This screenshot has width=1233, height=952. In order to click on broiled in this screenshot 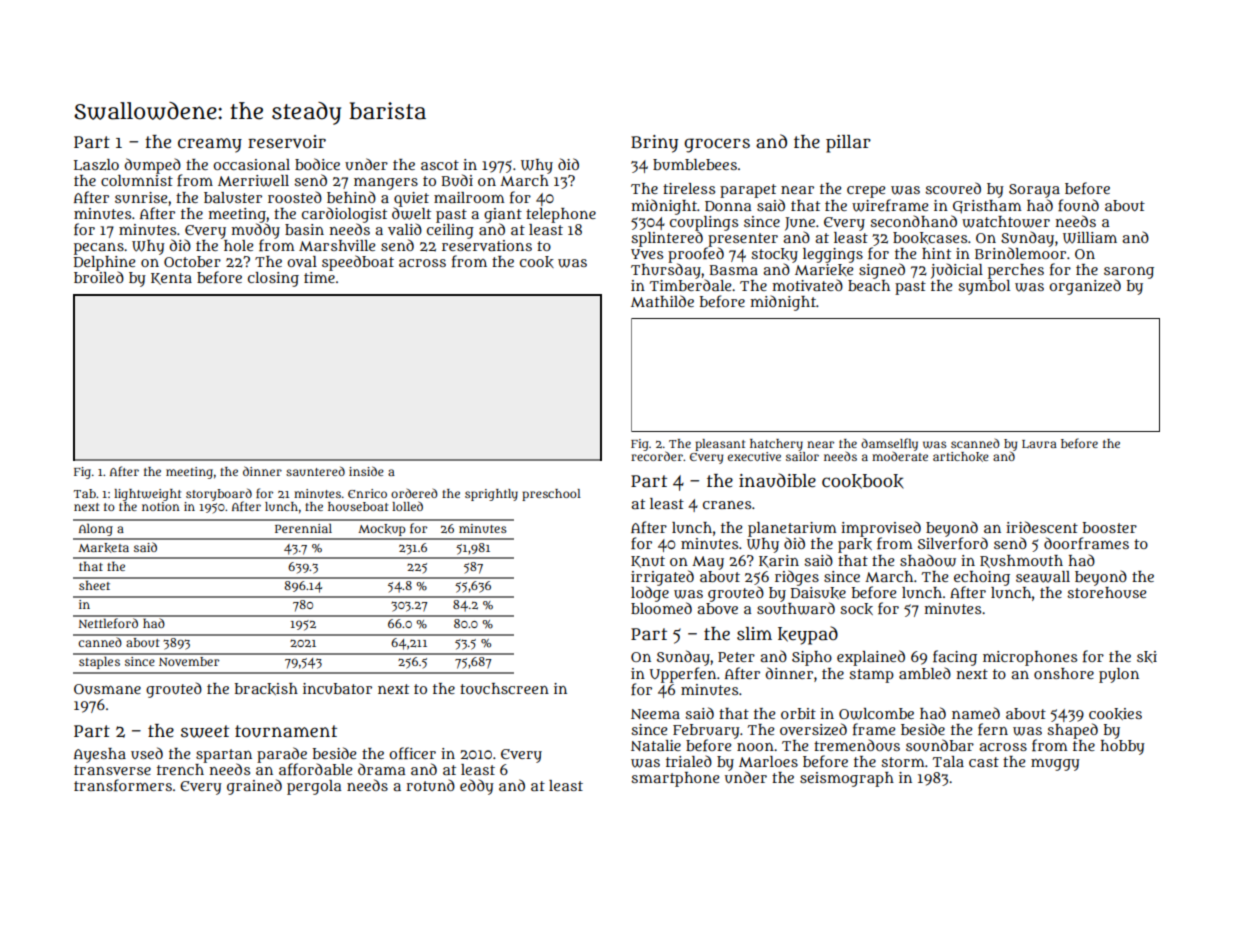, I will do `click(99, 277)`.
